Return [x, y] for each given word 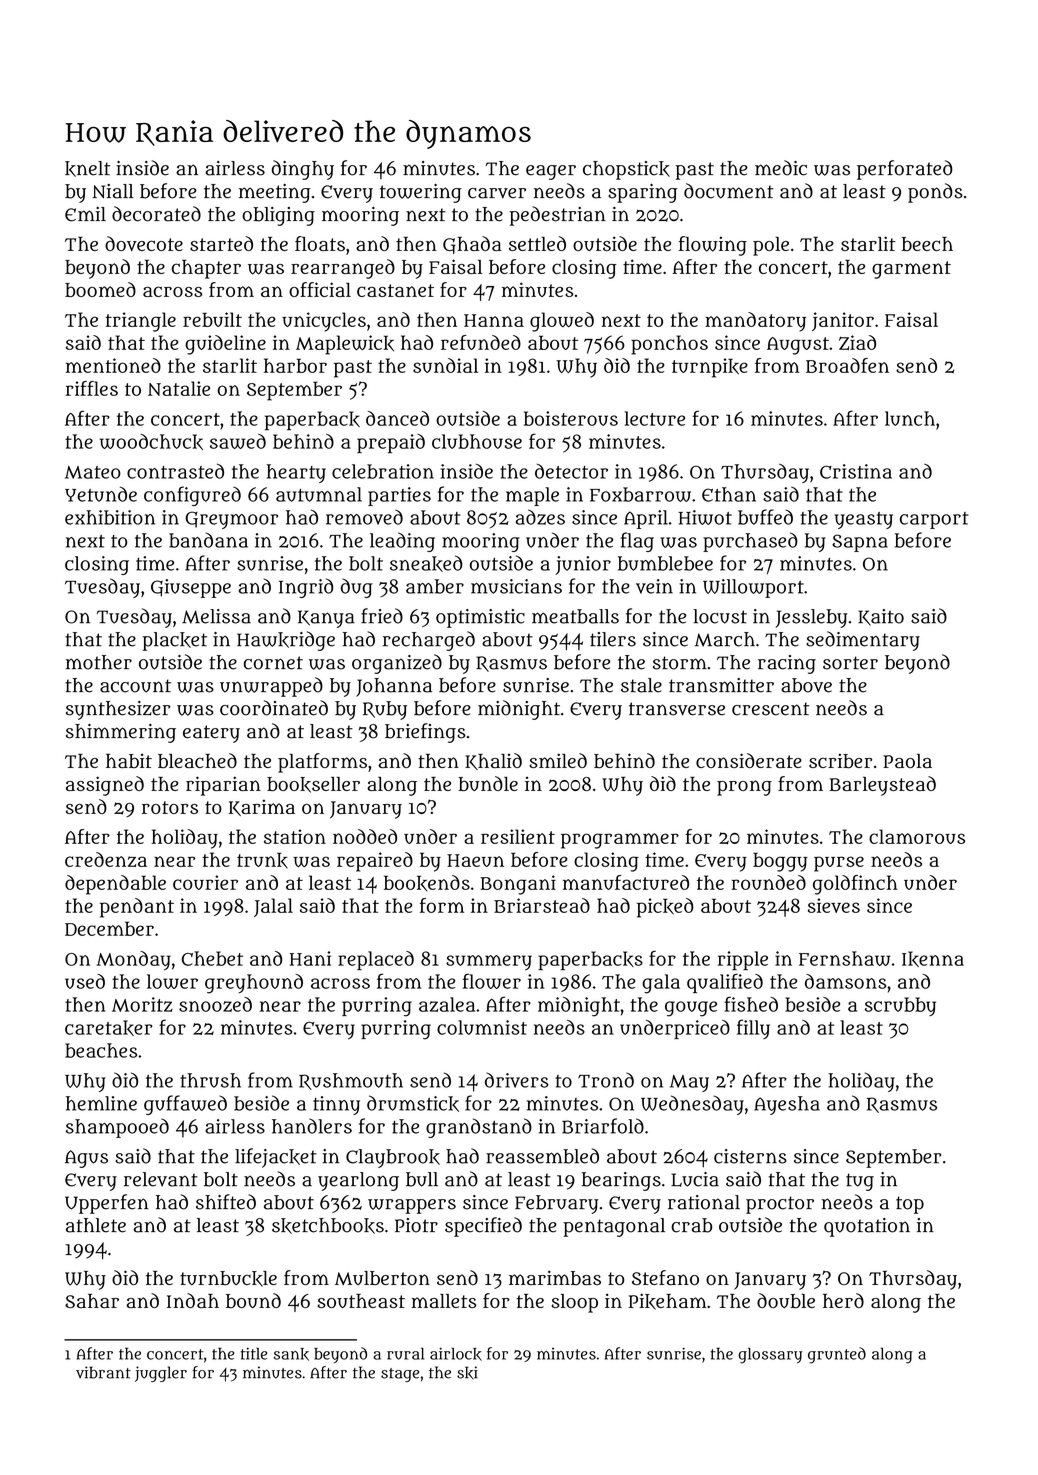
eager [551, 172]
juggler [161, 1374]
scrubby [900, 1006]
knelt [87, 169]
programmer [620, 841]
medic [781, 168]
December [109, 928]
